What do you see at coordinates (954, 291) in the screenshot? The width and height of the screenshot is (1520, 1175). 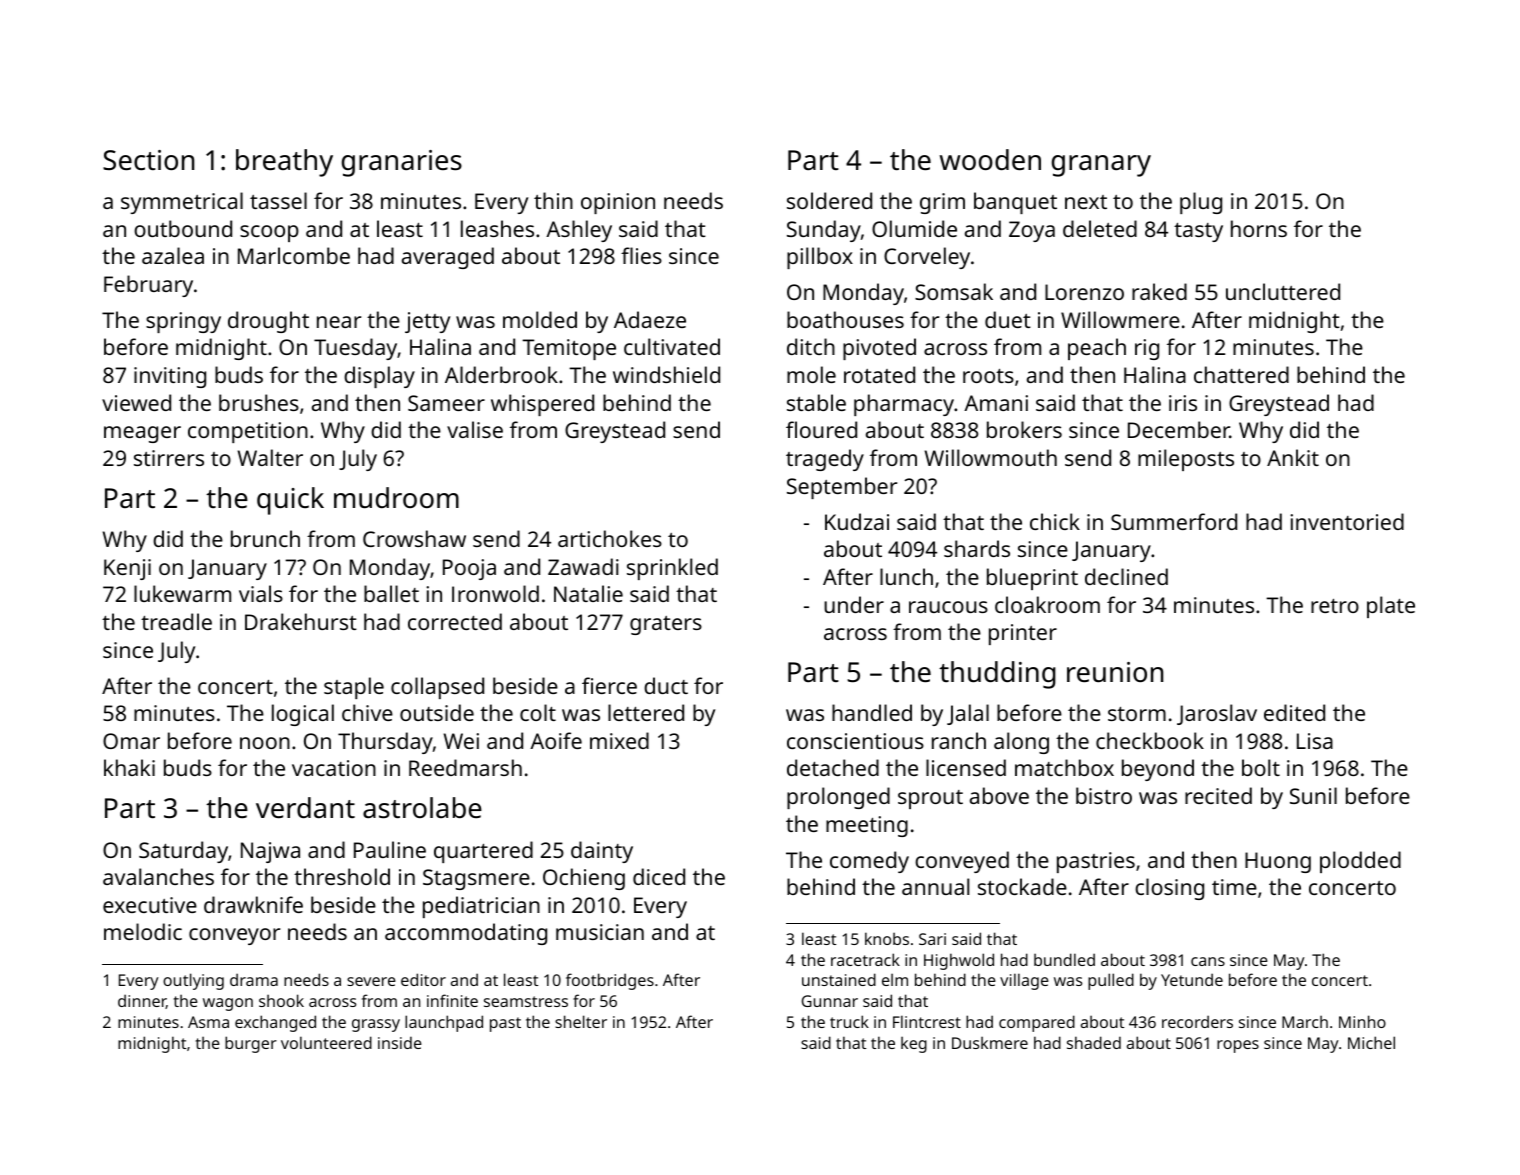 I see `Somsak` at bounding box center [954, 291].
